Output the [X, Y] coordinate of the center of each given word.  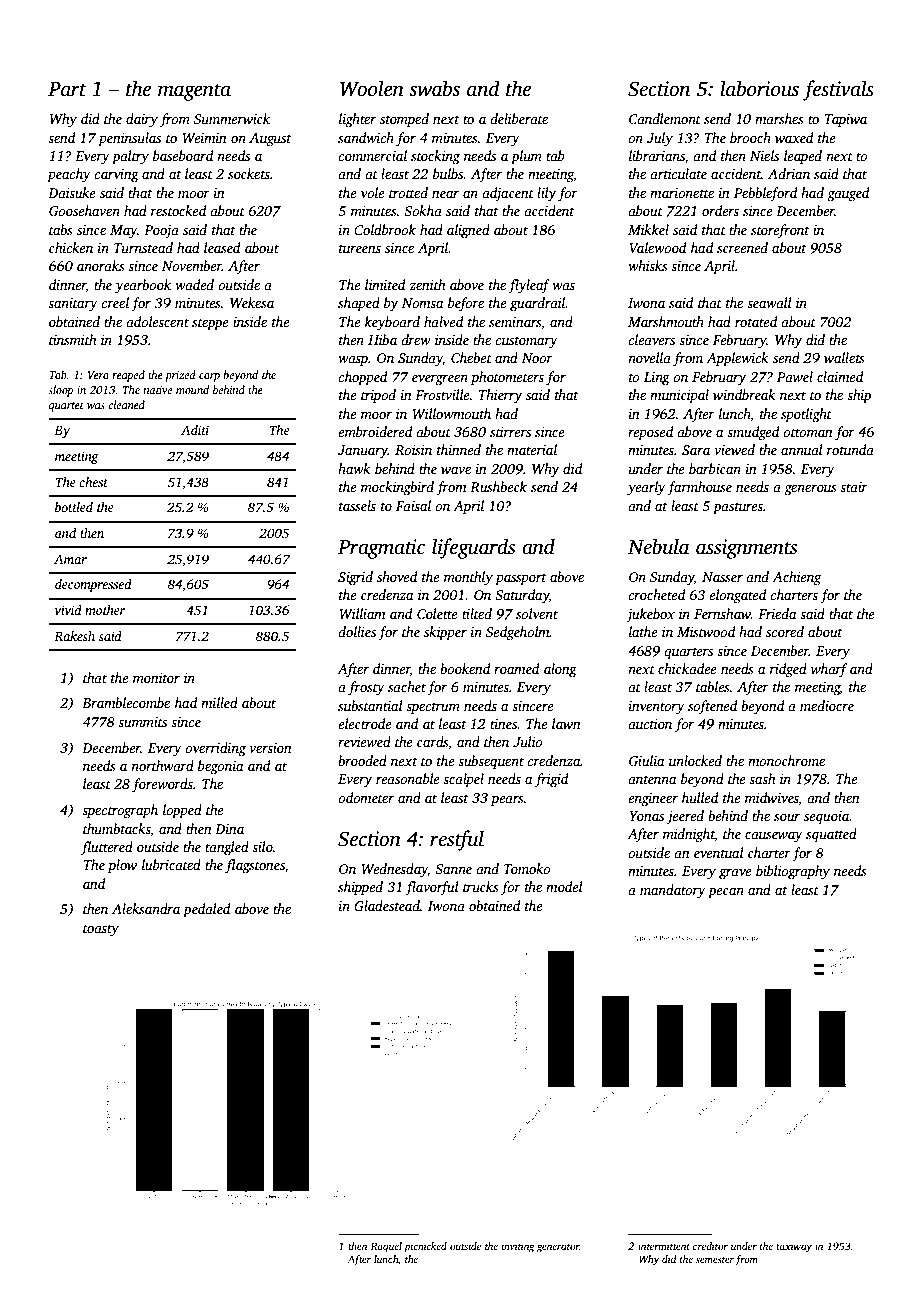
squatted [831, 835]
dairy [142, 120]
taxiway [794, 1247]
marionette [682, 193]
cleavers [651, 339]
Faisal [413, 505]
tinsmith [73, 339]
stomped [404, 120]
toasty [101, 930]
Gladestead [387, 905]
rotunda [850, 449]
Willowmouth [451, 413]
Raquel [386, 1247]
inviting [518, 1247]
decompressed [93, 585]
